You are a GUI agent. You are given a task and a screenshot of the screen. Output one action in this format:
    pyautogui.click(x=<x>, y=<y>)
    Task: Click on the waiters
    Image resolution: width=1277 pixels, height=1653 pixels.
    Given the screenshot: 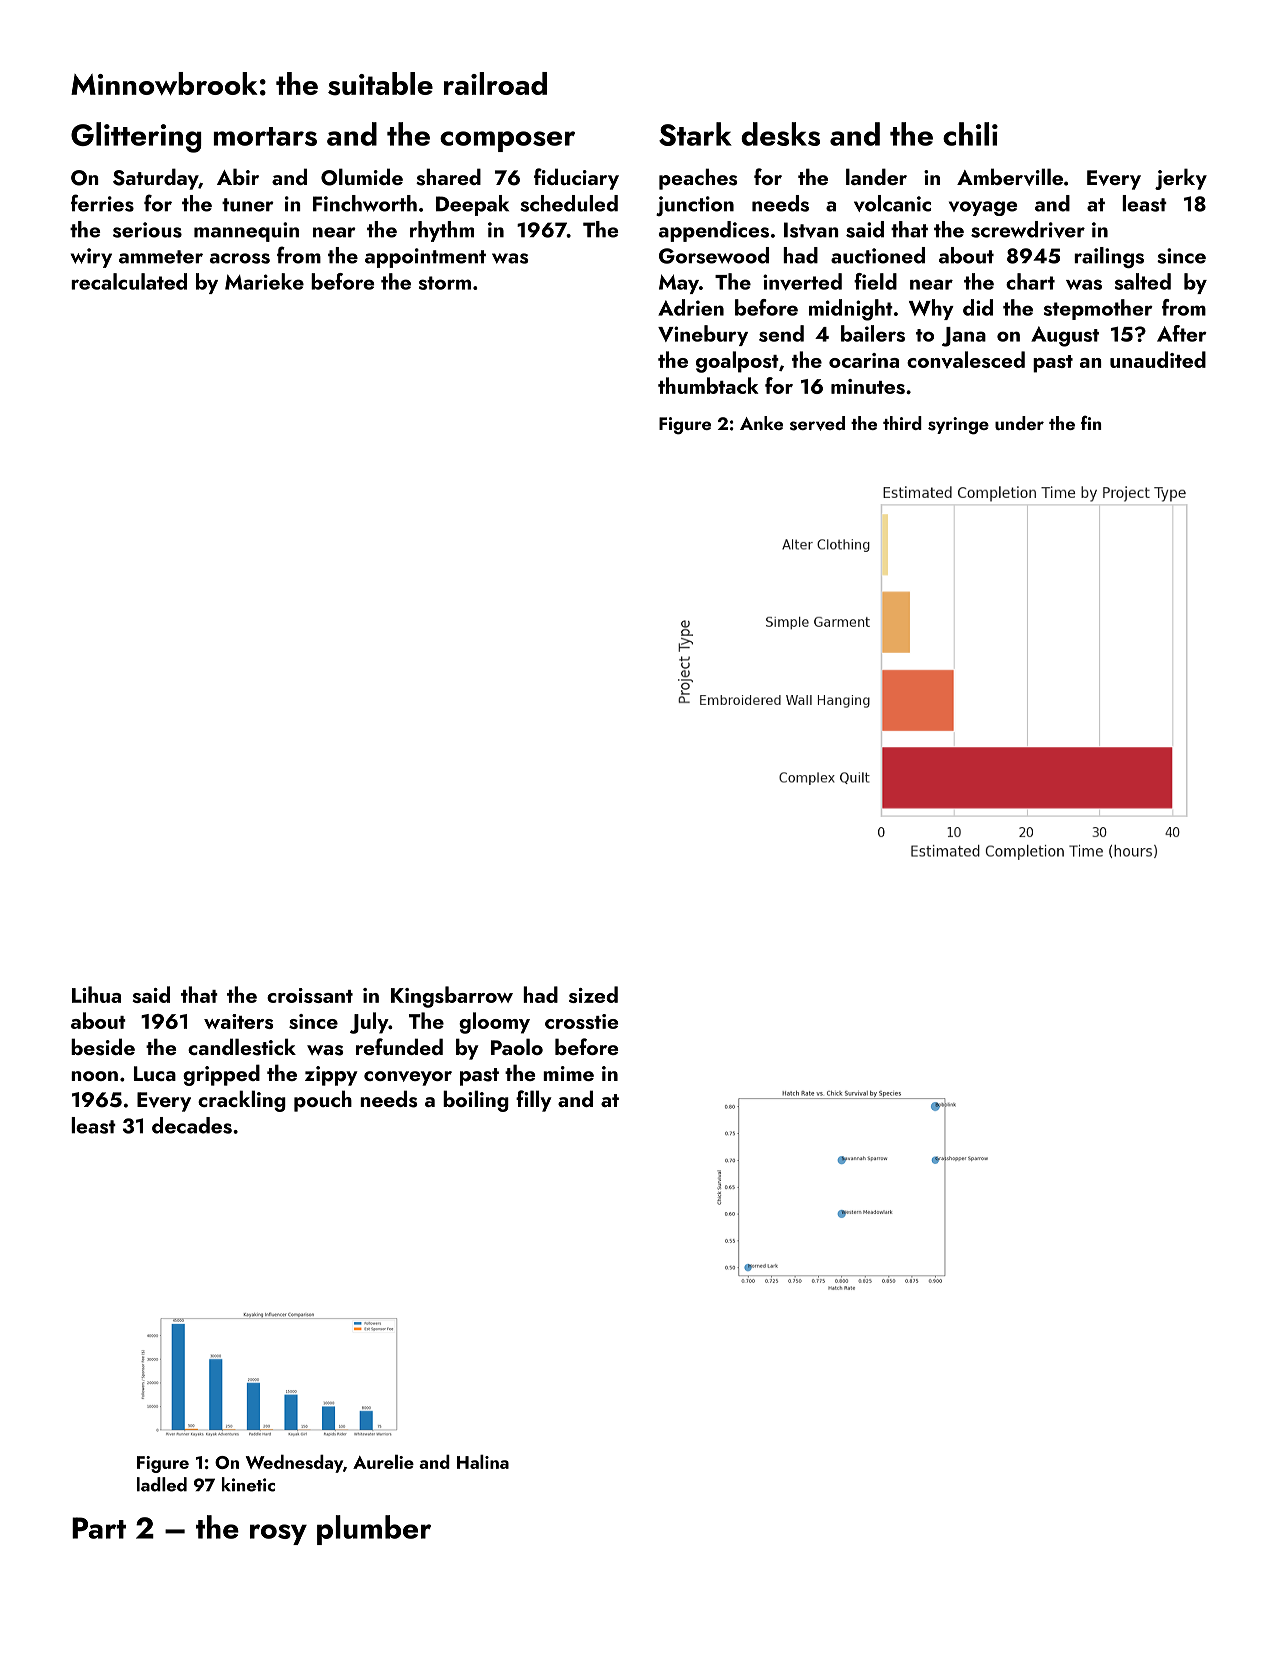 What is the action you would take?
    pyautogui.click(x=238, y=1021)
